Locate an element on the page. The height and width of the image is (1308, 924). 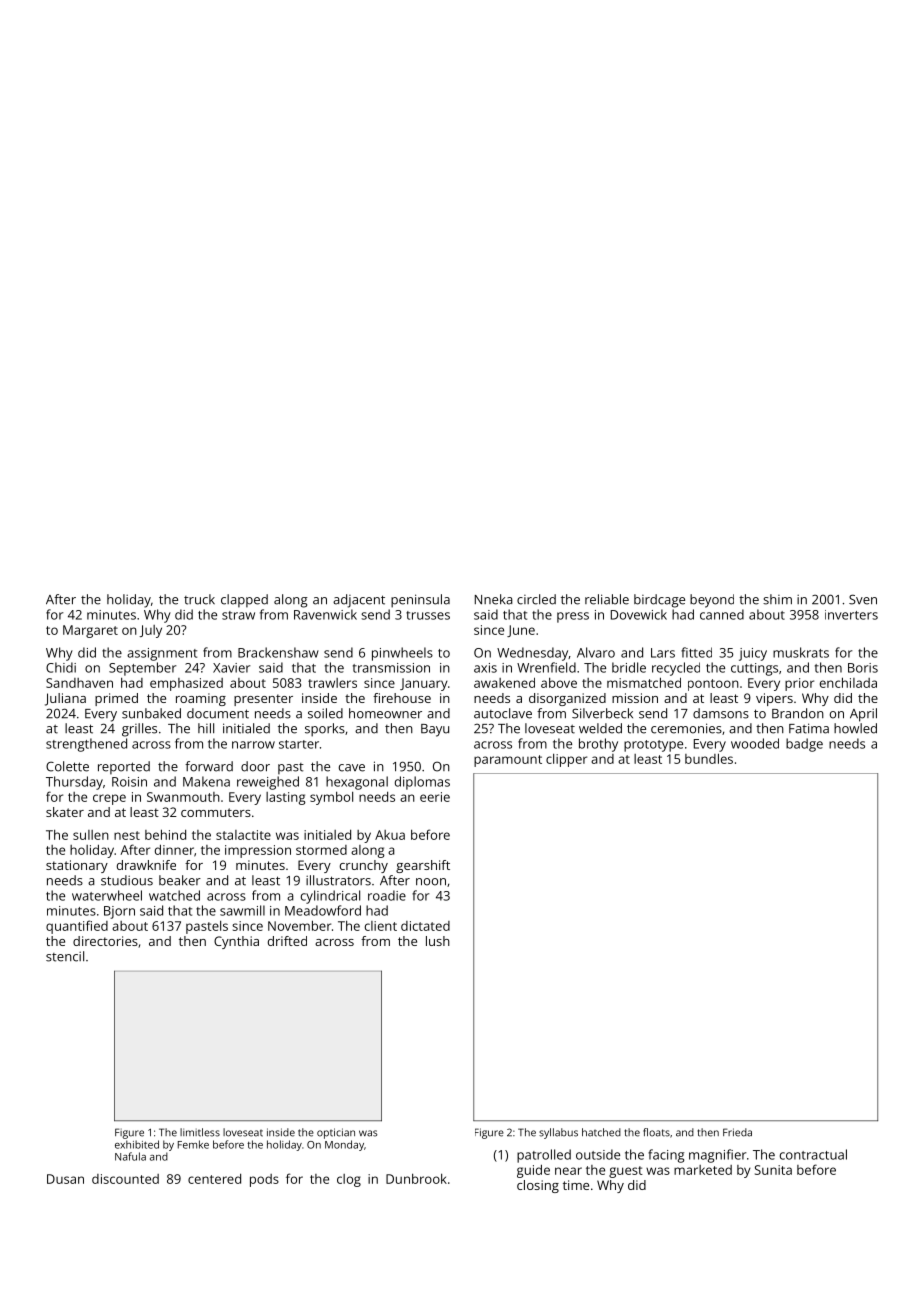
Monday is located at coordinates (344, 1145).
